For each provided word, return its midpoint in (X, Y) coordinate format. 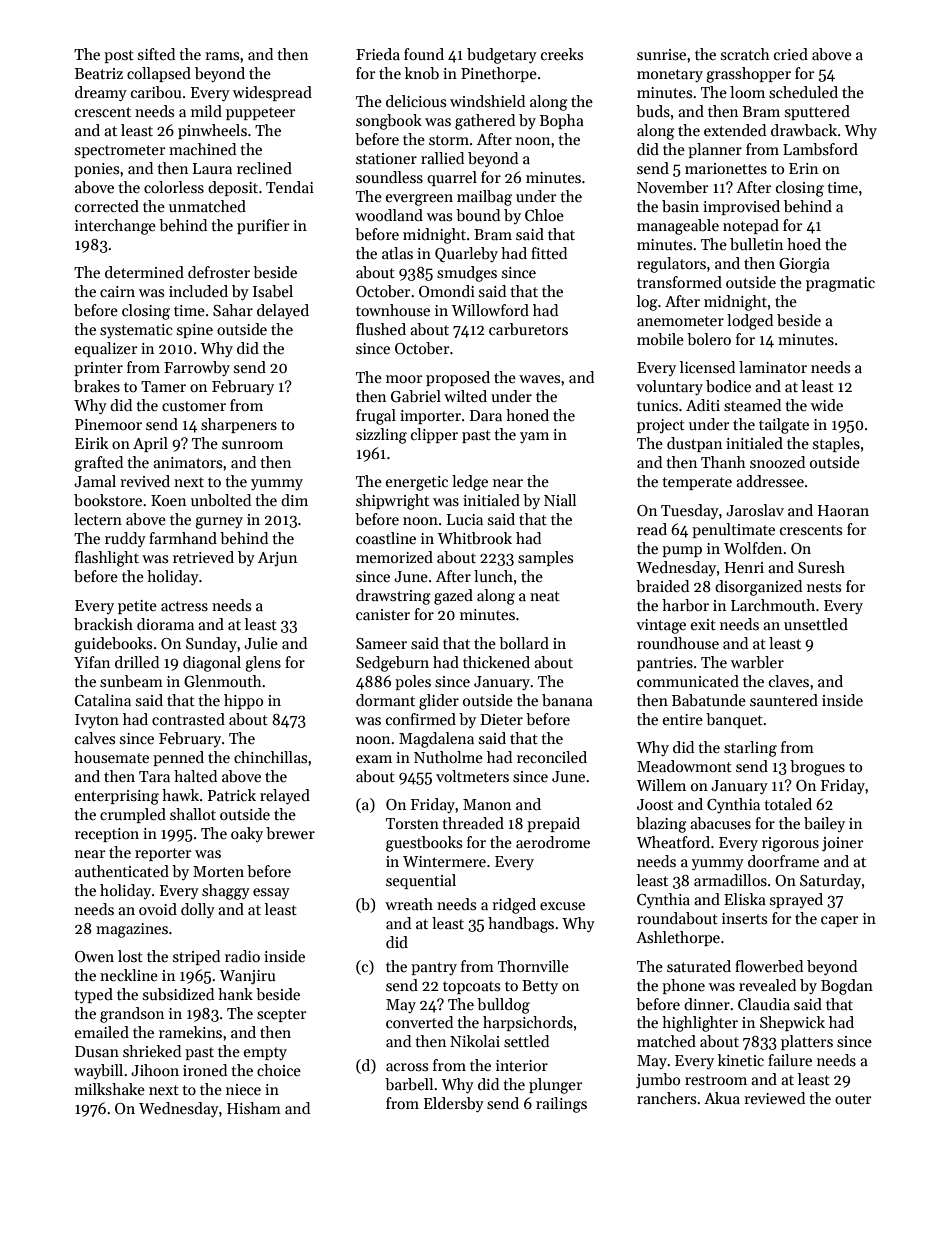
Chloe (544, 215)
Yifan (92, 662)
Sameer (381, 643)
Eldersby (454, 1104)
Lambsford (820, 149)
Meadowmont (684, 766)
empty (265, 1053)
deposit (233, 188)
